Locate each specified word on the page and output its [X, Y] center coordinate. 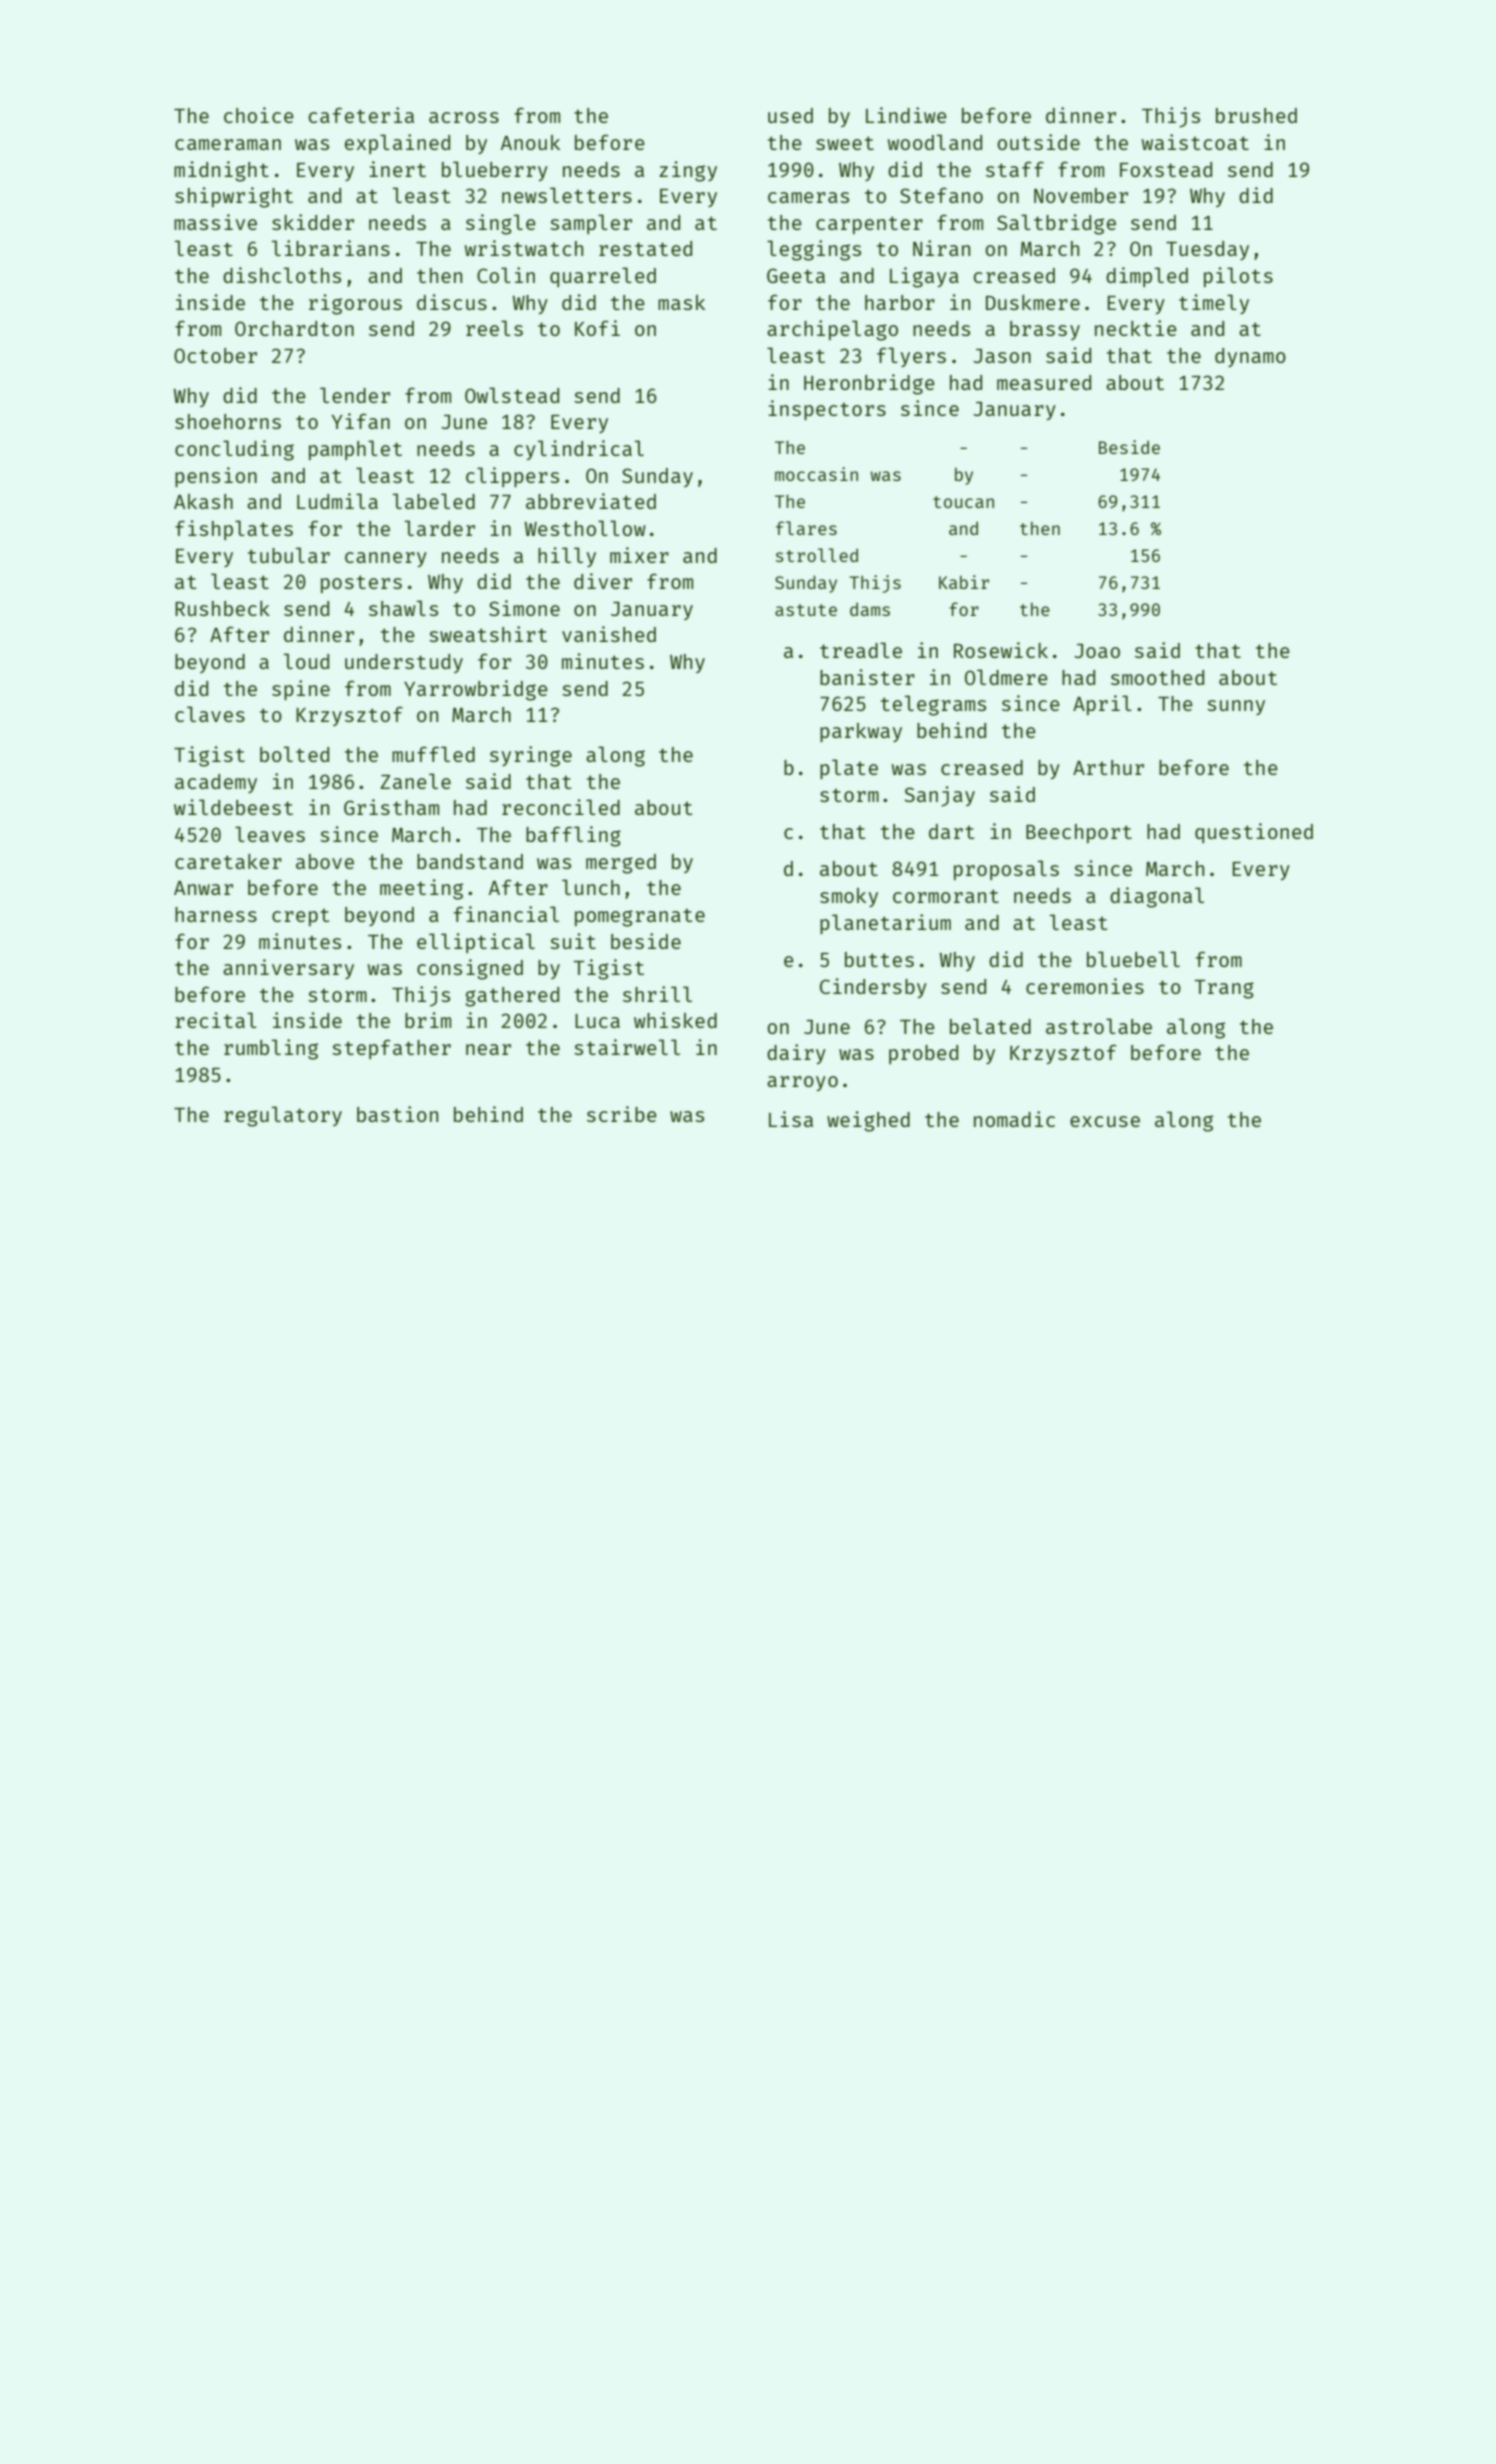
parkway [861, 732]
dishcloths [282, 275]
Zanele [415, 781]
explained [397, 144]
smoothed [1157, 677]
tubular [289, 555]
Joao [1097, 651]
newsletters [567, 195]
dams [870, 609]
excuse [1105, 1121]
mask [681, 302]
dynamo [1250, 357]
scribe [622, 1114]
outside [1038, 142]
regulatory [283, 1116]
